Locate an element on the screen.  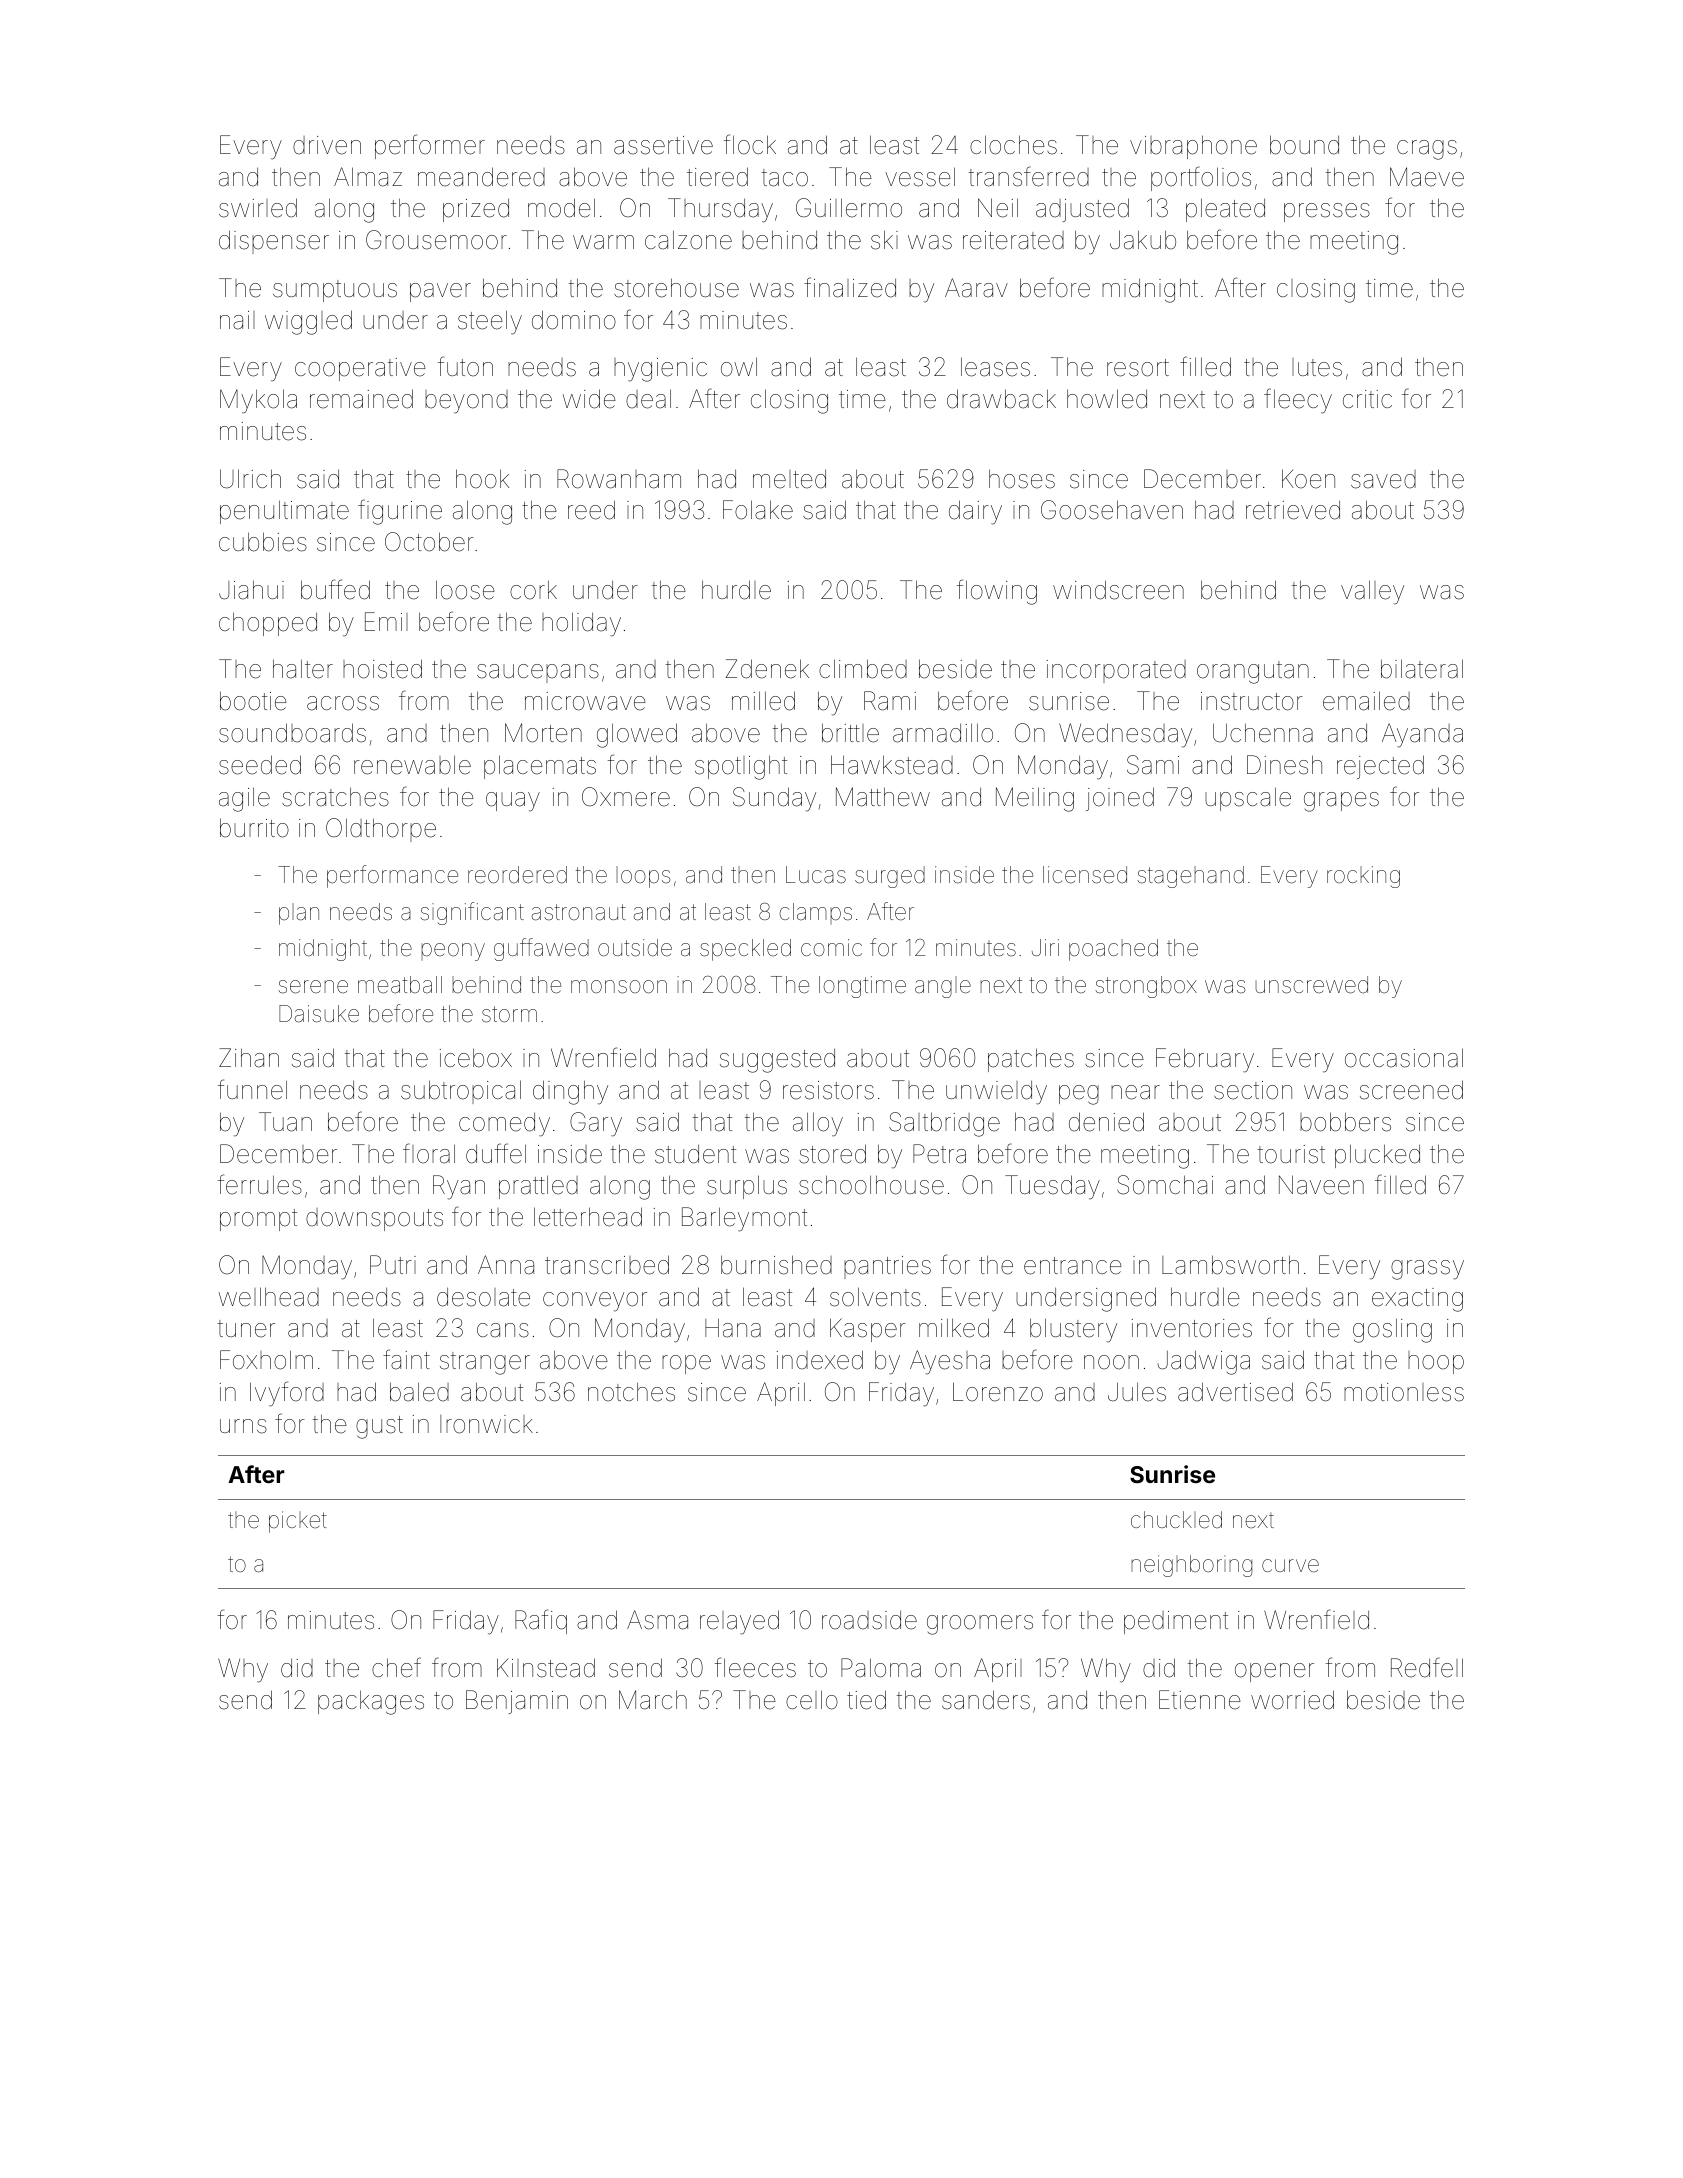
packages is located at coordinates (371, 1702).
